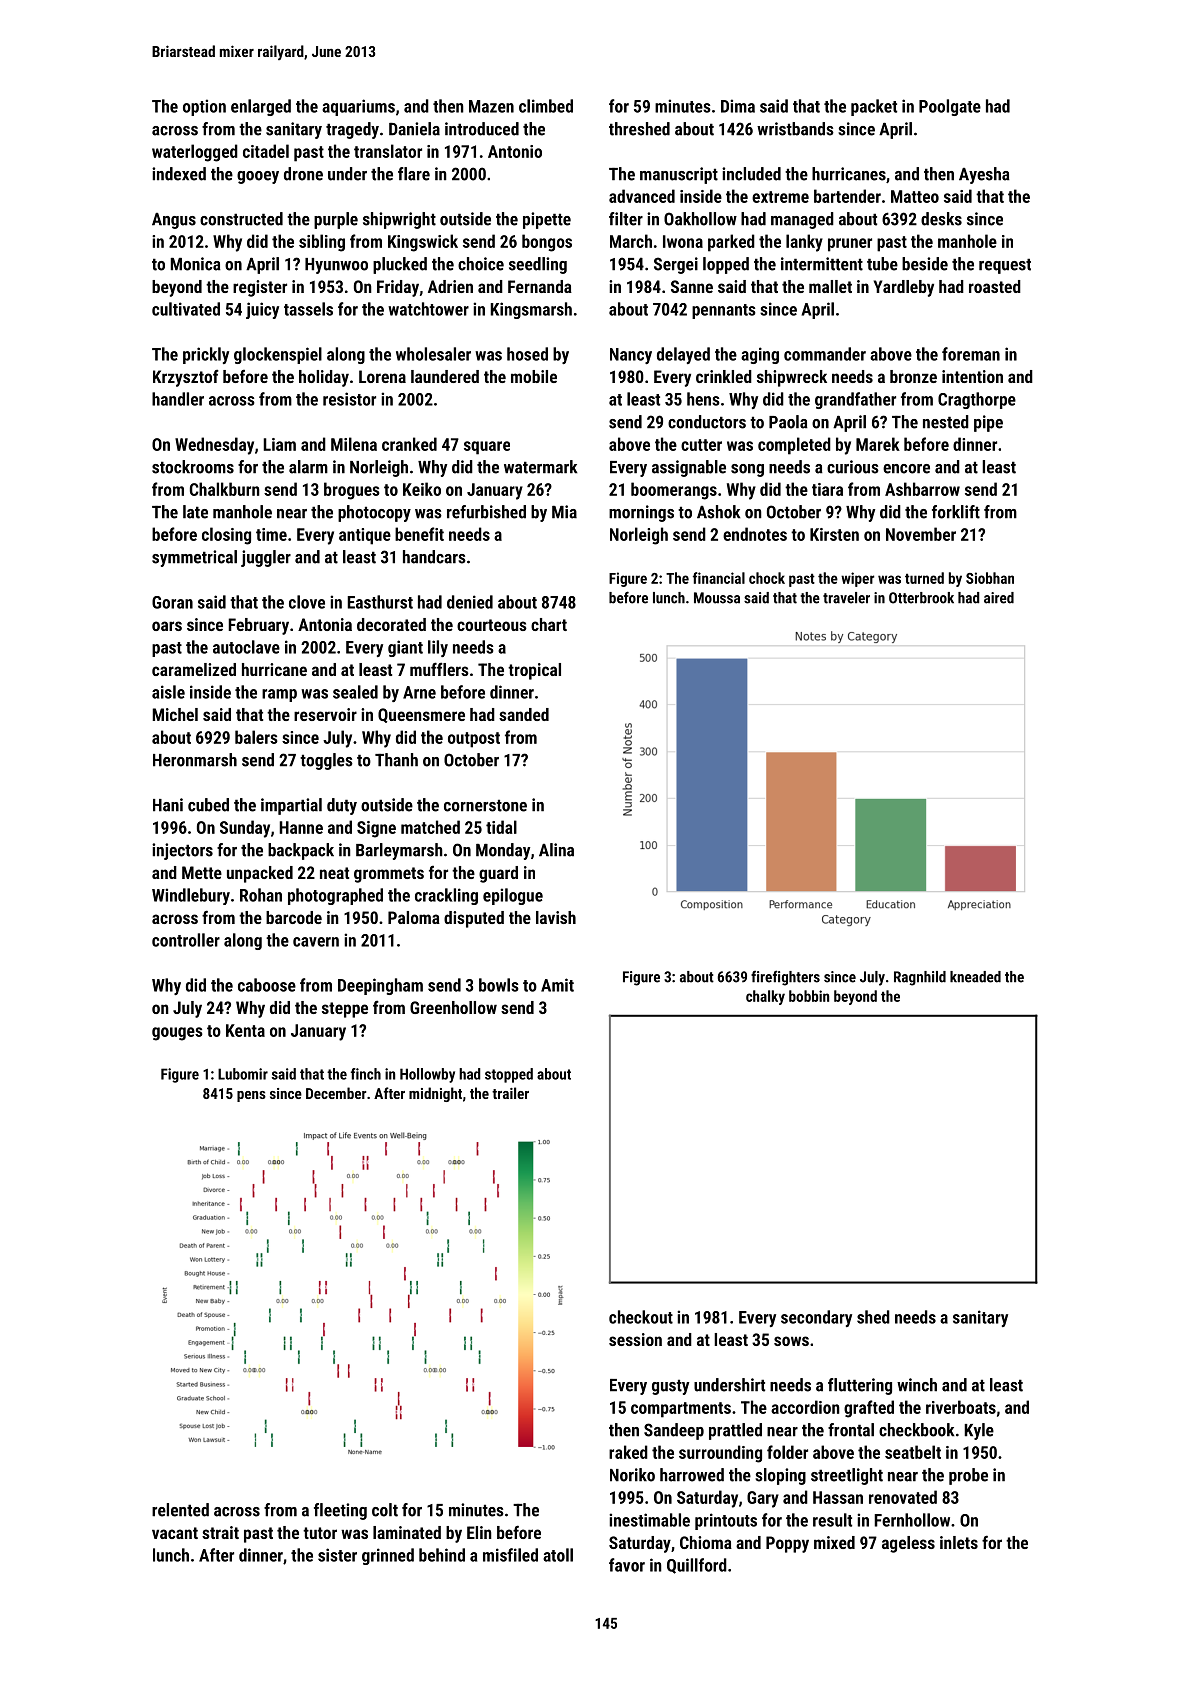  What do you see at coordinates (225, 489) in the screenshot?
I see `Chalkburn` at bounding box center [225, 489].
